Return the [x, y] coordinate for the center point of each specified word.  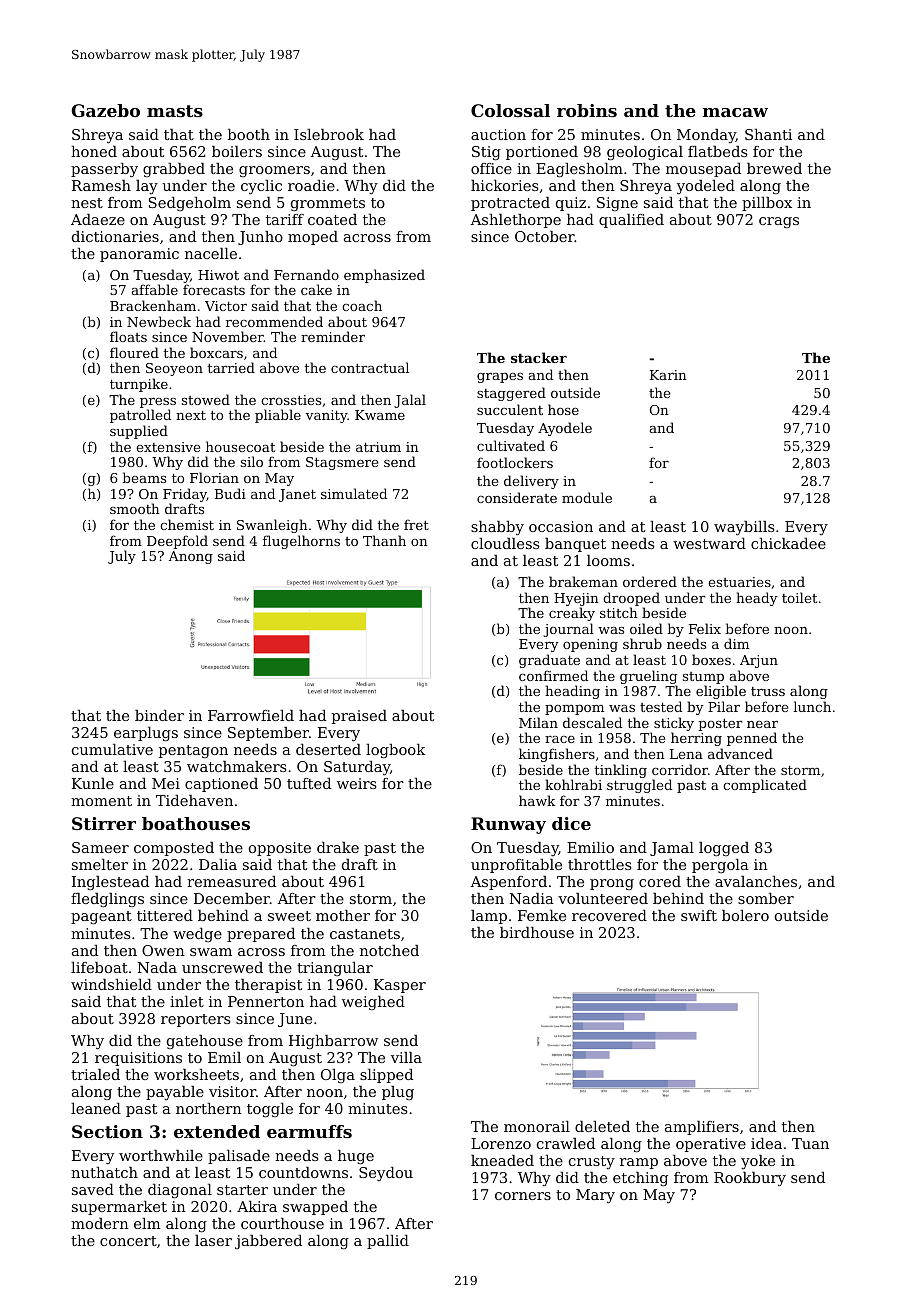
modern [100, 1223]
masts [175, 111]
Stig [486, 153]
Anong [191, 557]
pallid [388, 1242]
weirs [357, 783]
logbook [395, 751]
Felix [705, 628]
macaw [735, 112]
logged [724, 849]
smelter [100, 864]
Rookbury [750, 1179]
